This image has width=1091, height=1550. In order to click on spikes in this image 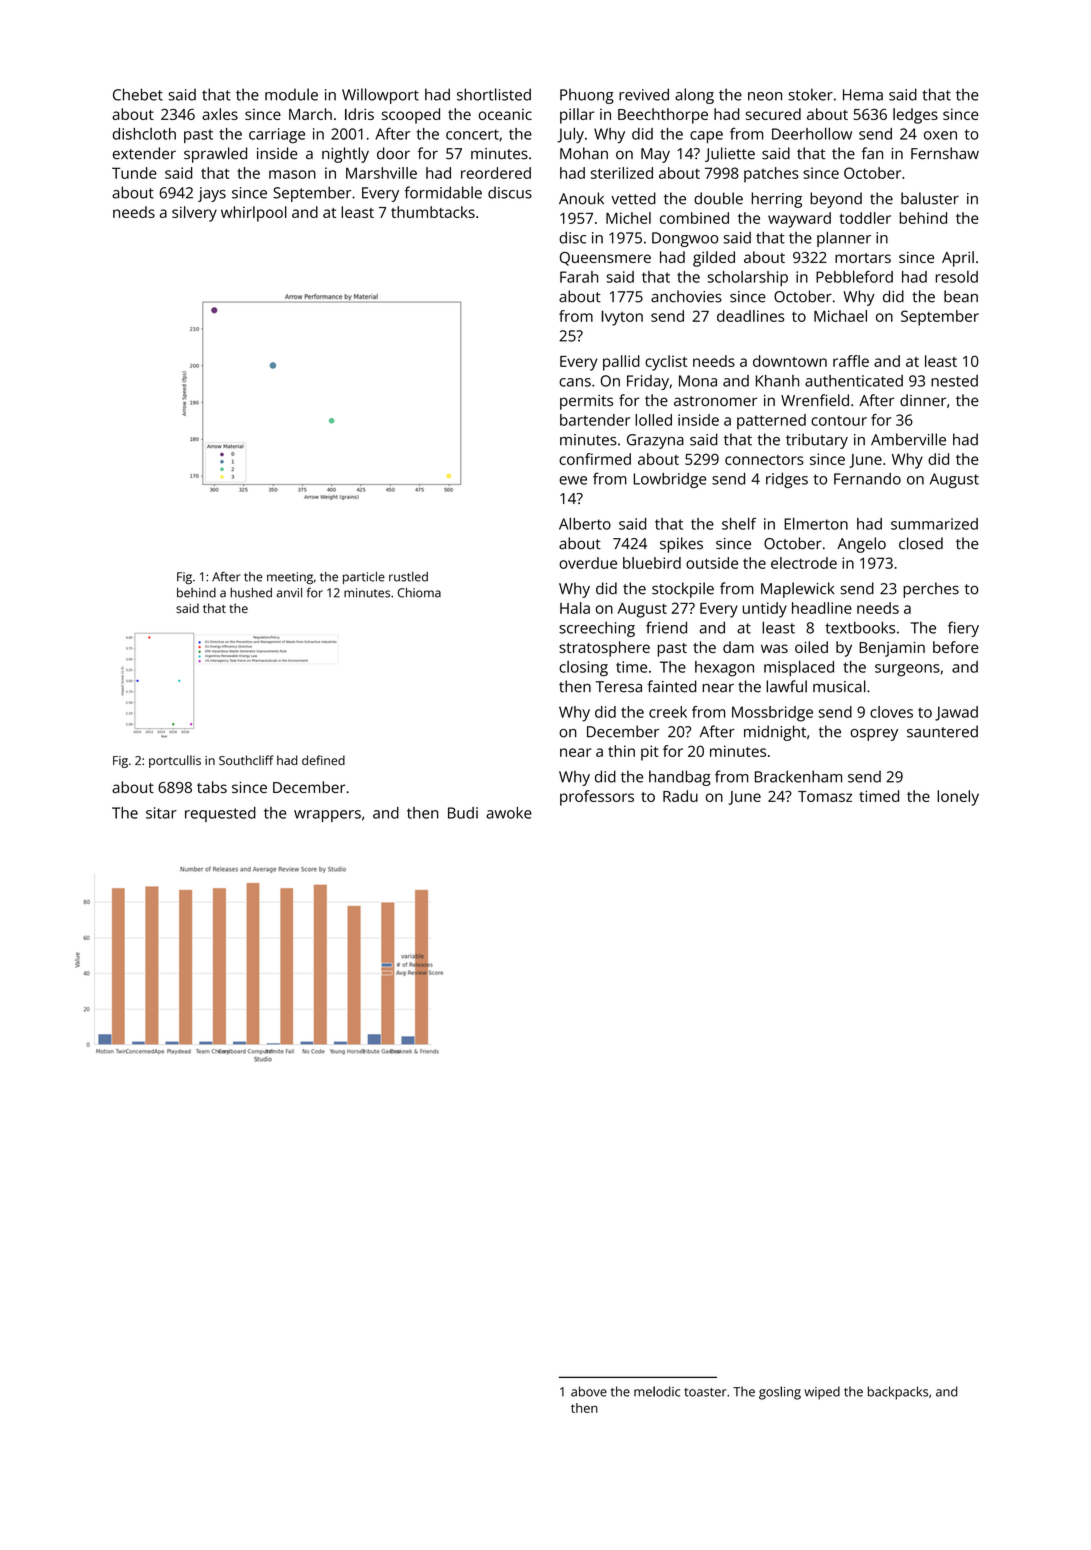, I will do `click(681, 545)`.
